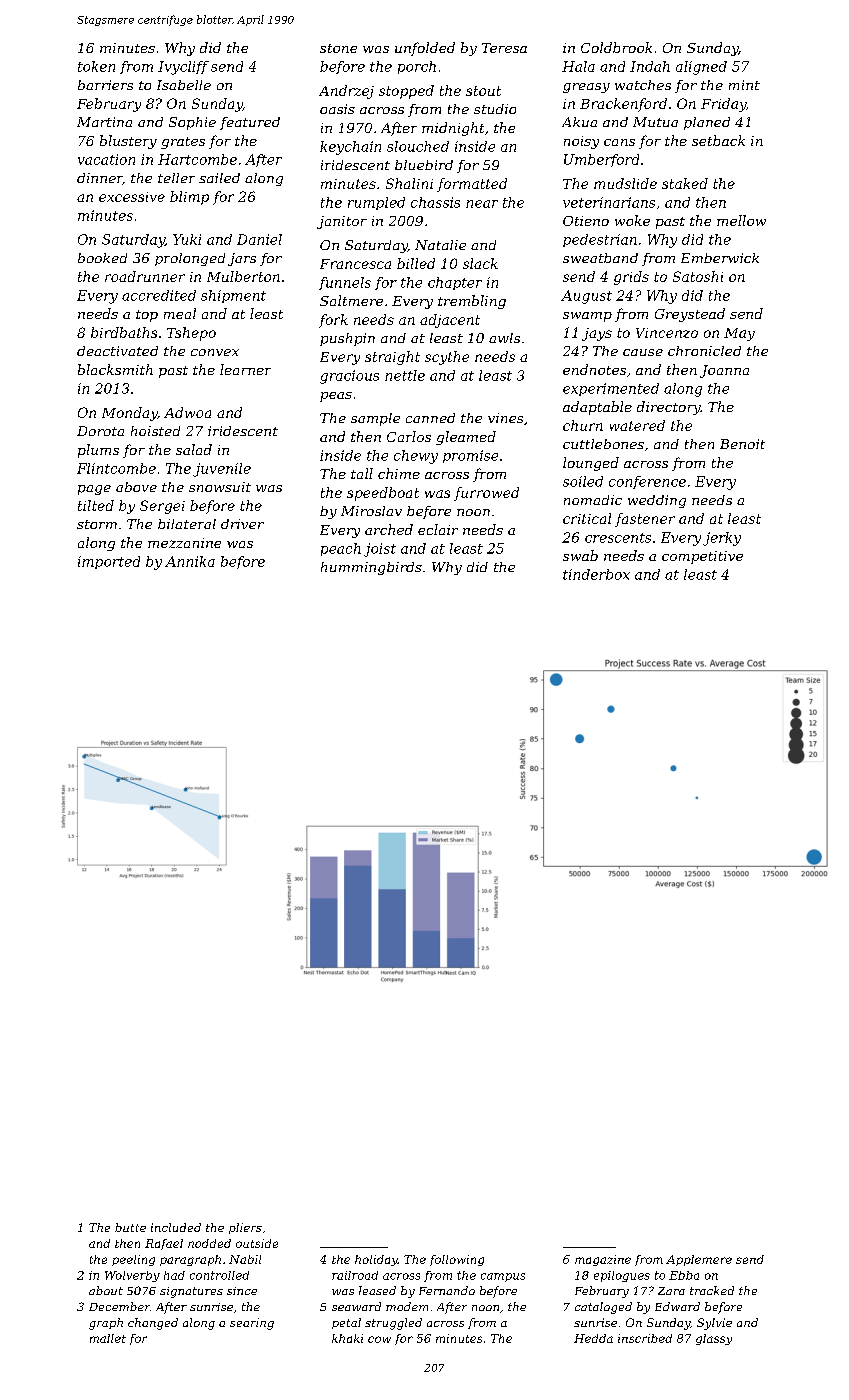 The height and width of the image is (1400, 849). What do you see at coordinates (176, 1227) in the image?
I see `included` at bounding box center [176, 1227].
